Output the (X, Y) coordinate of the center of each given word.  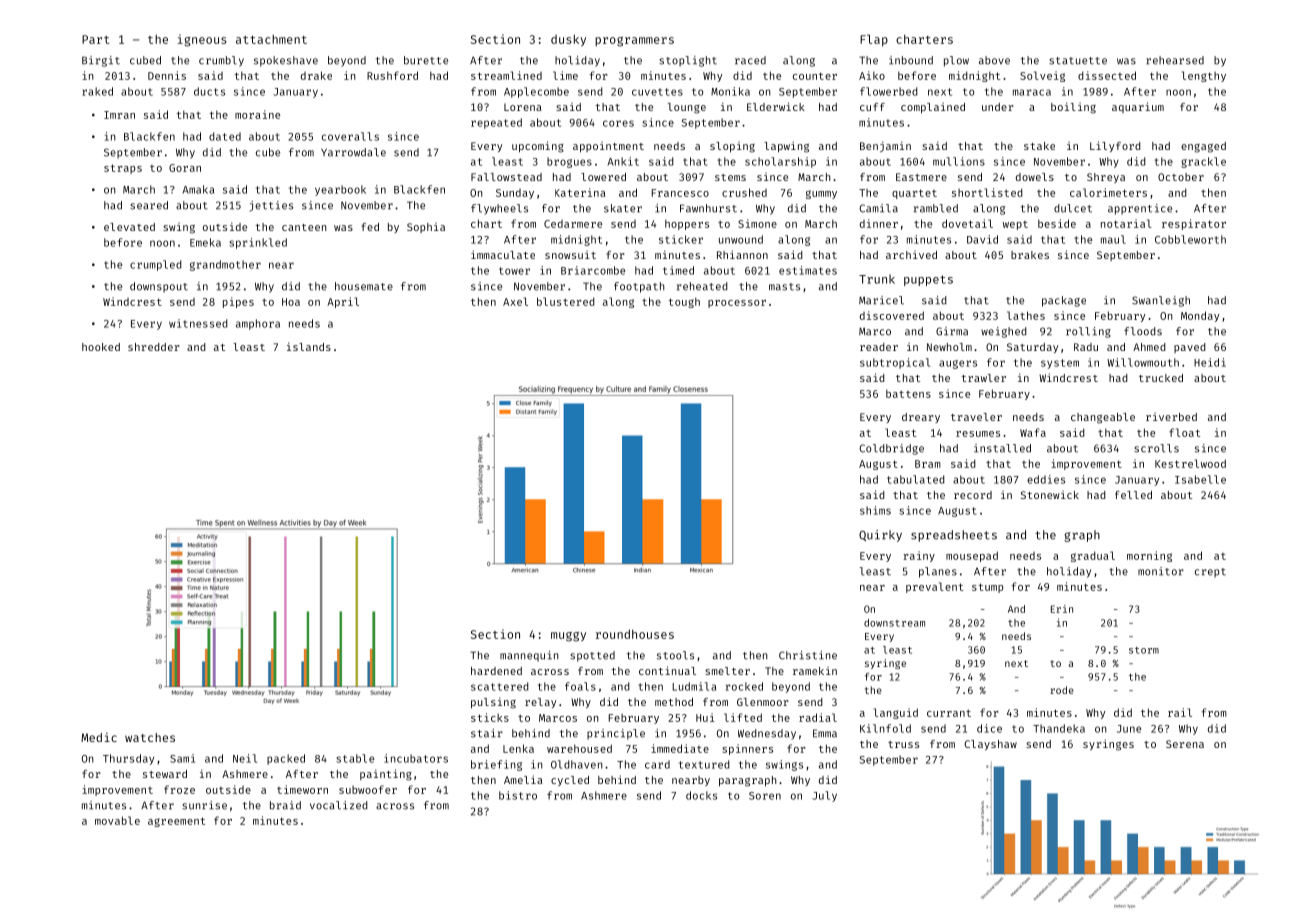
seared (149, 205)
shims (875, 510)
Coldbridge (891, 449)
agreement (176, 822)
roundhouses (635, 634)
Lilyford (1115, 146)
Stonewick (1050, 495)
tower (514, 271)
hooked (101, 347)
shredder (153, 347)
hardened (496, 671)
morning (1149, 556)
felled (1133, 495)
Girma (952, 331)
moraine (257, 114)
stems (730, 177)
